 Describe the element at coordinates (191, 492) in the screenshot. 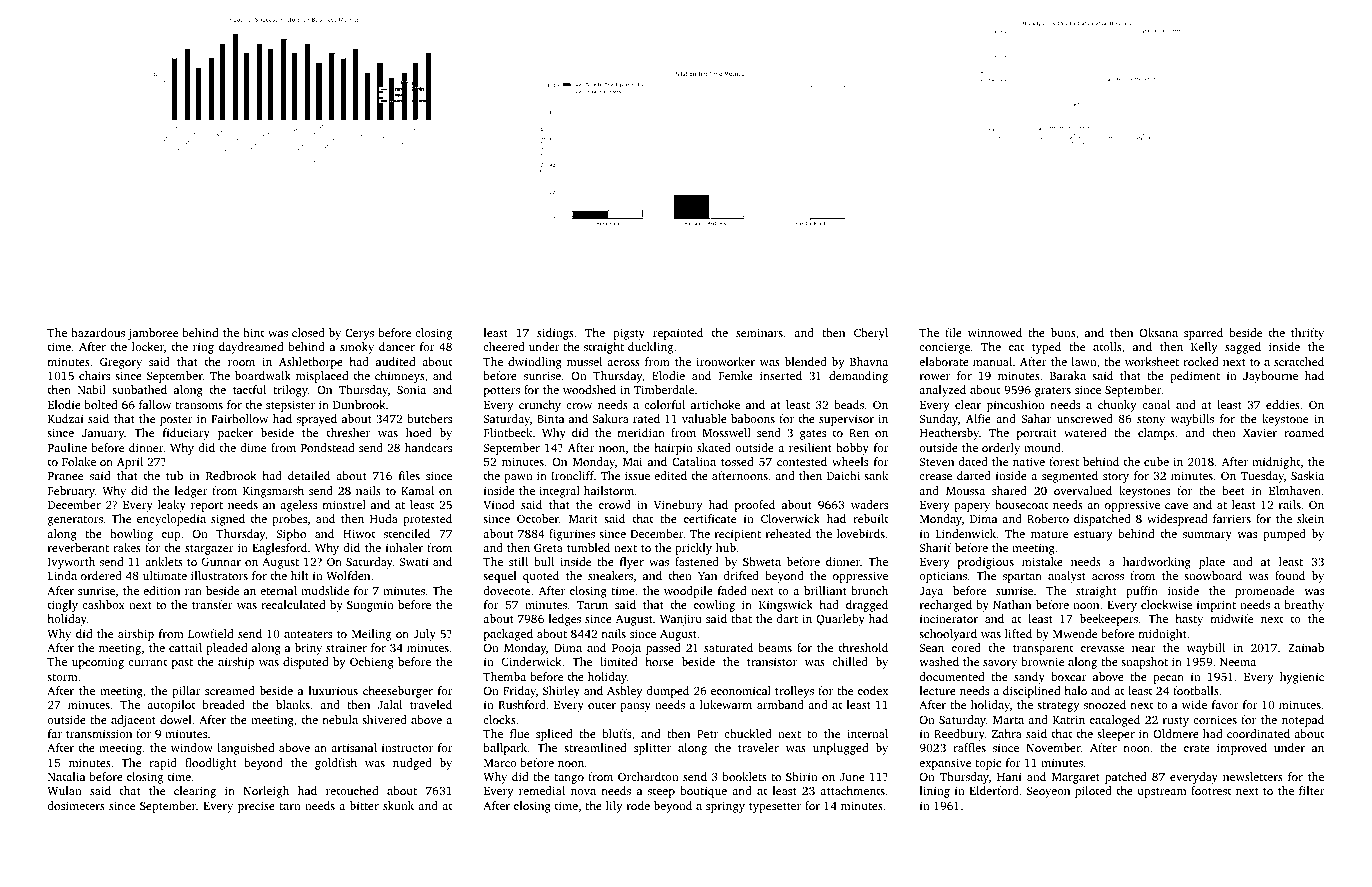

I see `ledger` at that location.
